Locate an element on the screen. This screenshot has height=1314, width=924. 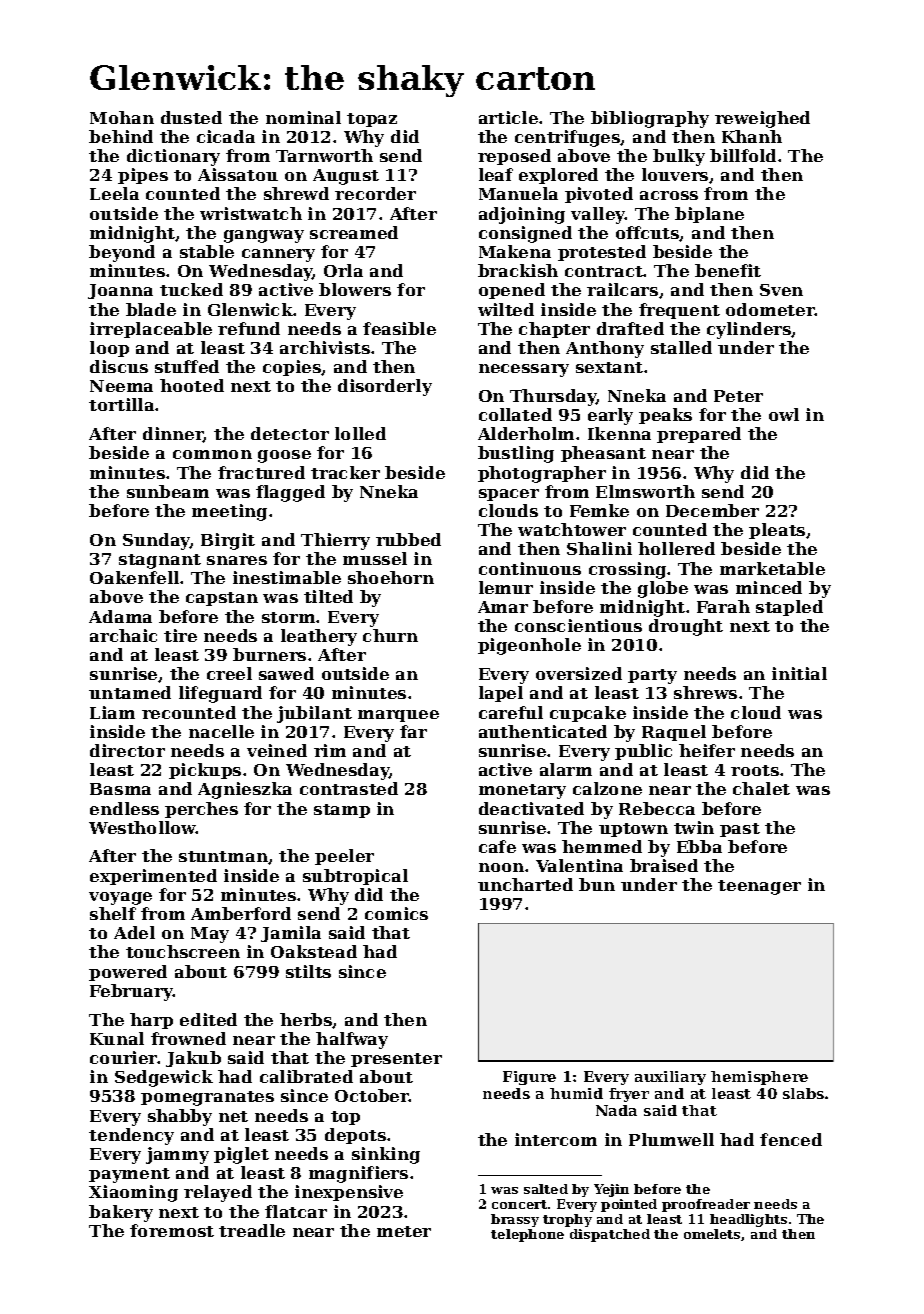
telephone is located at coordinates (527, 1235).
